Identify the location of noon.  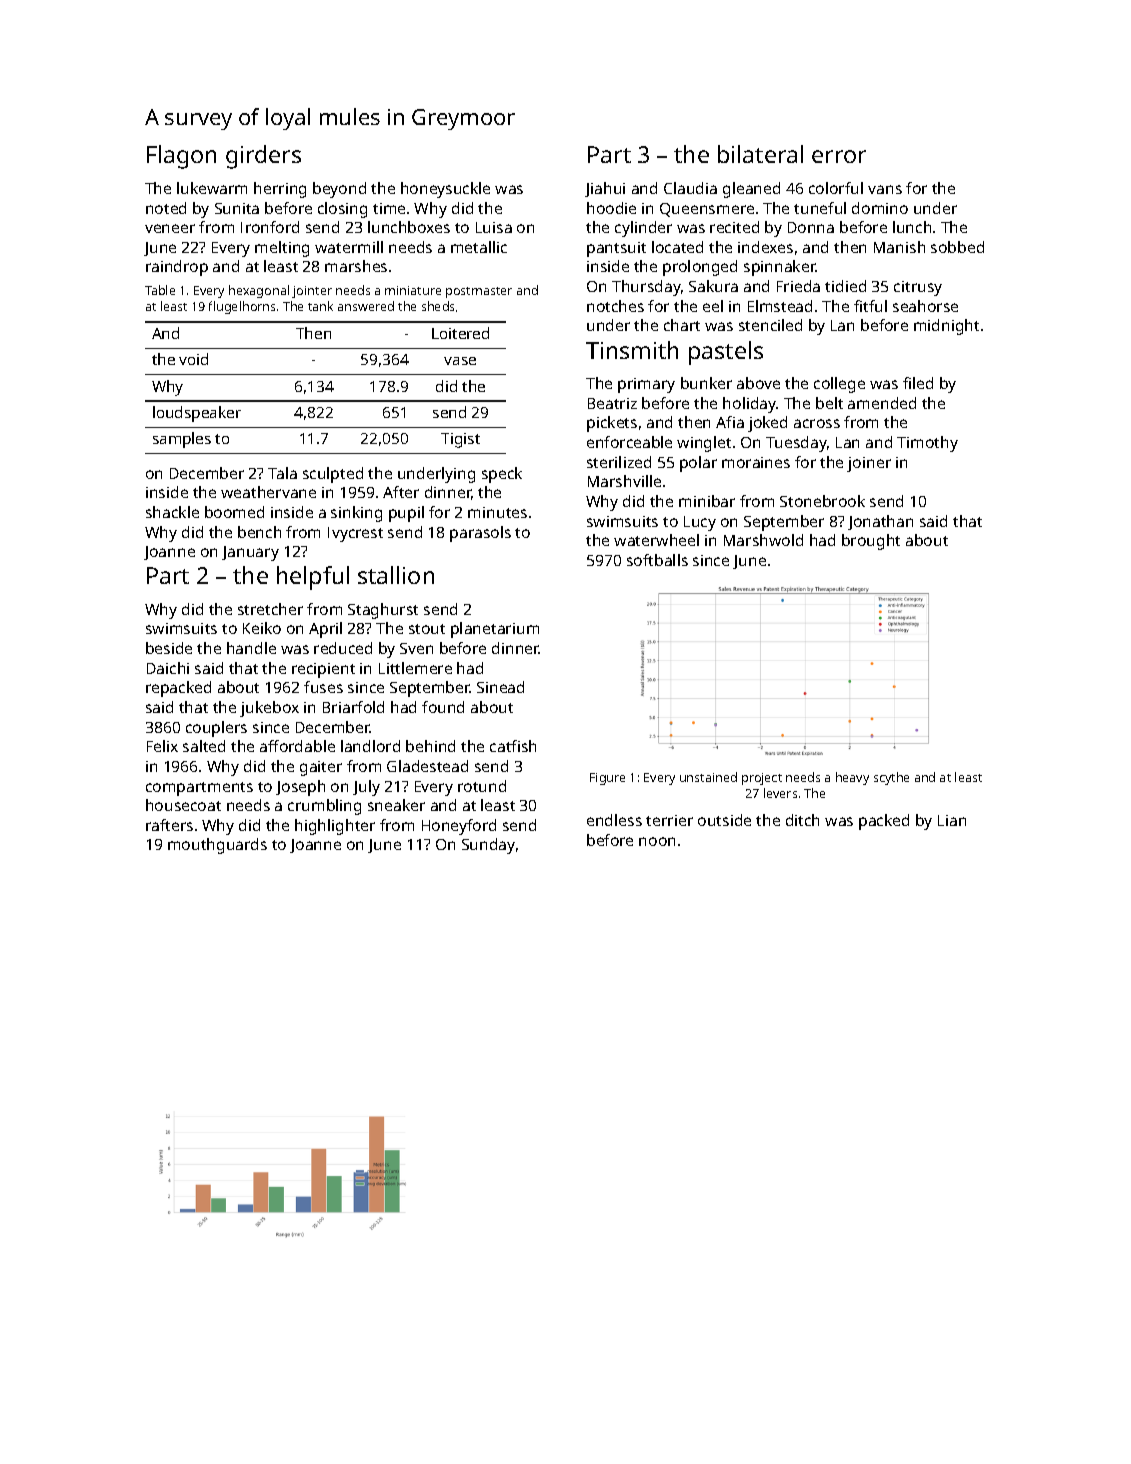
(657, 841).
